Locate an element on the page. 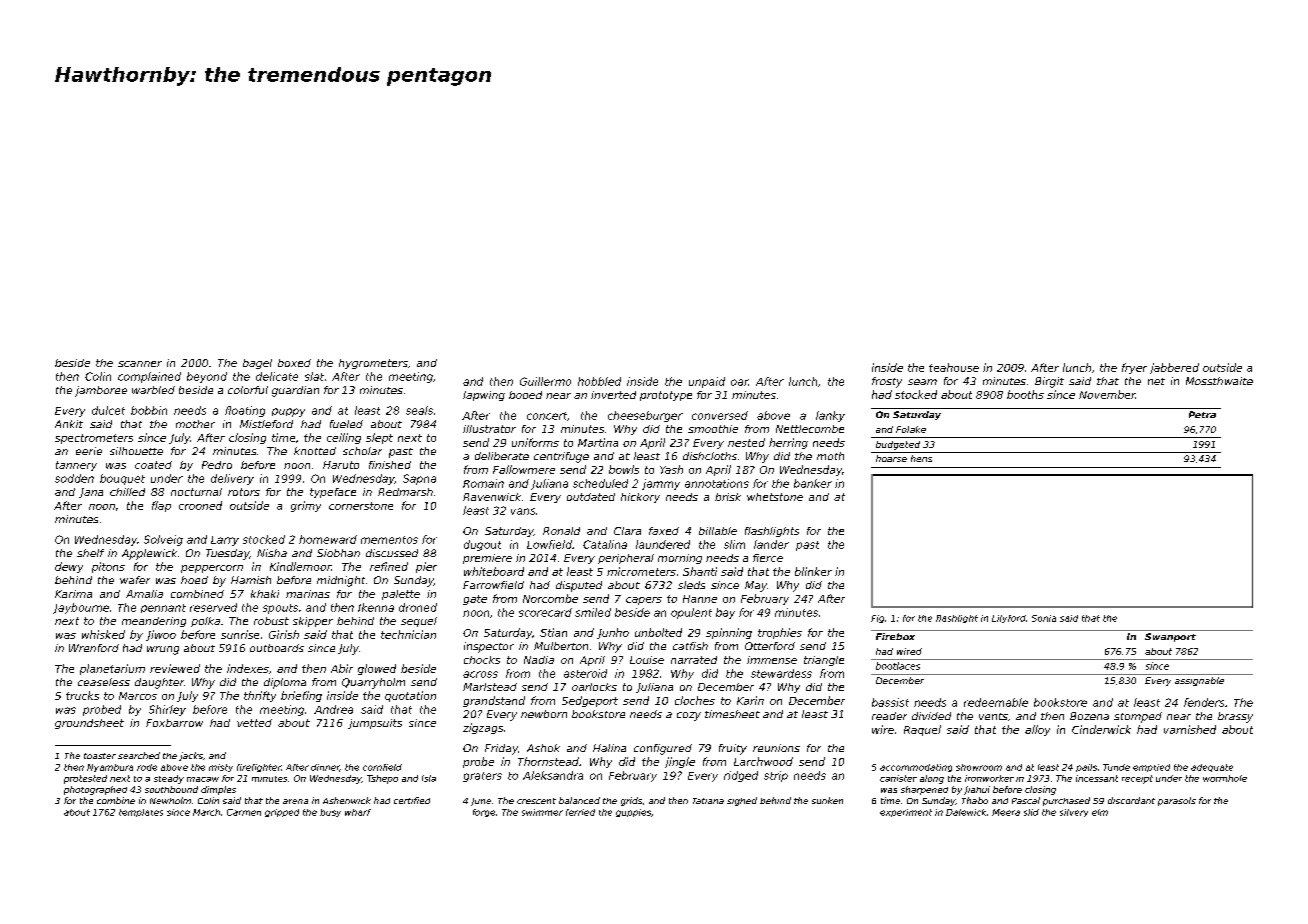 This document has width=1308, height=924. grimy is located at coordinates (306, 506).
